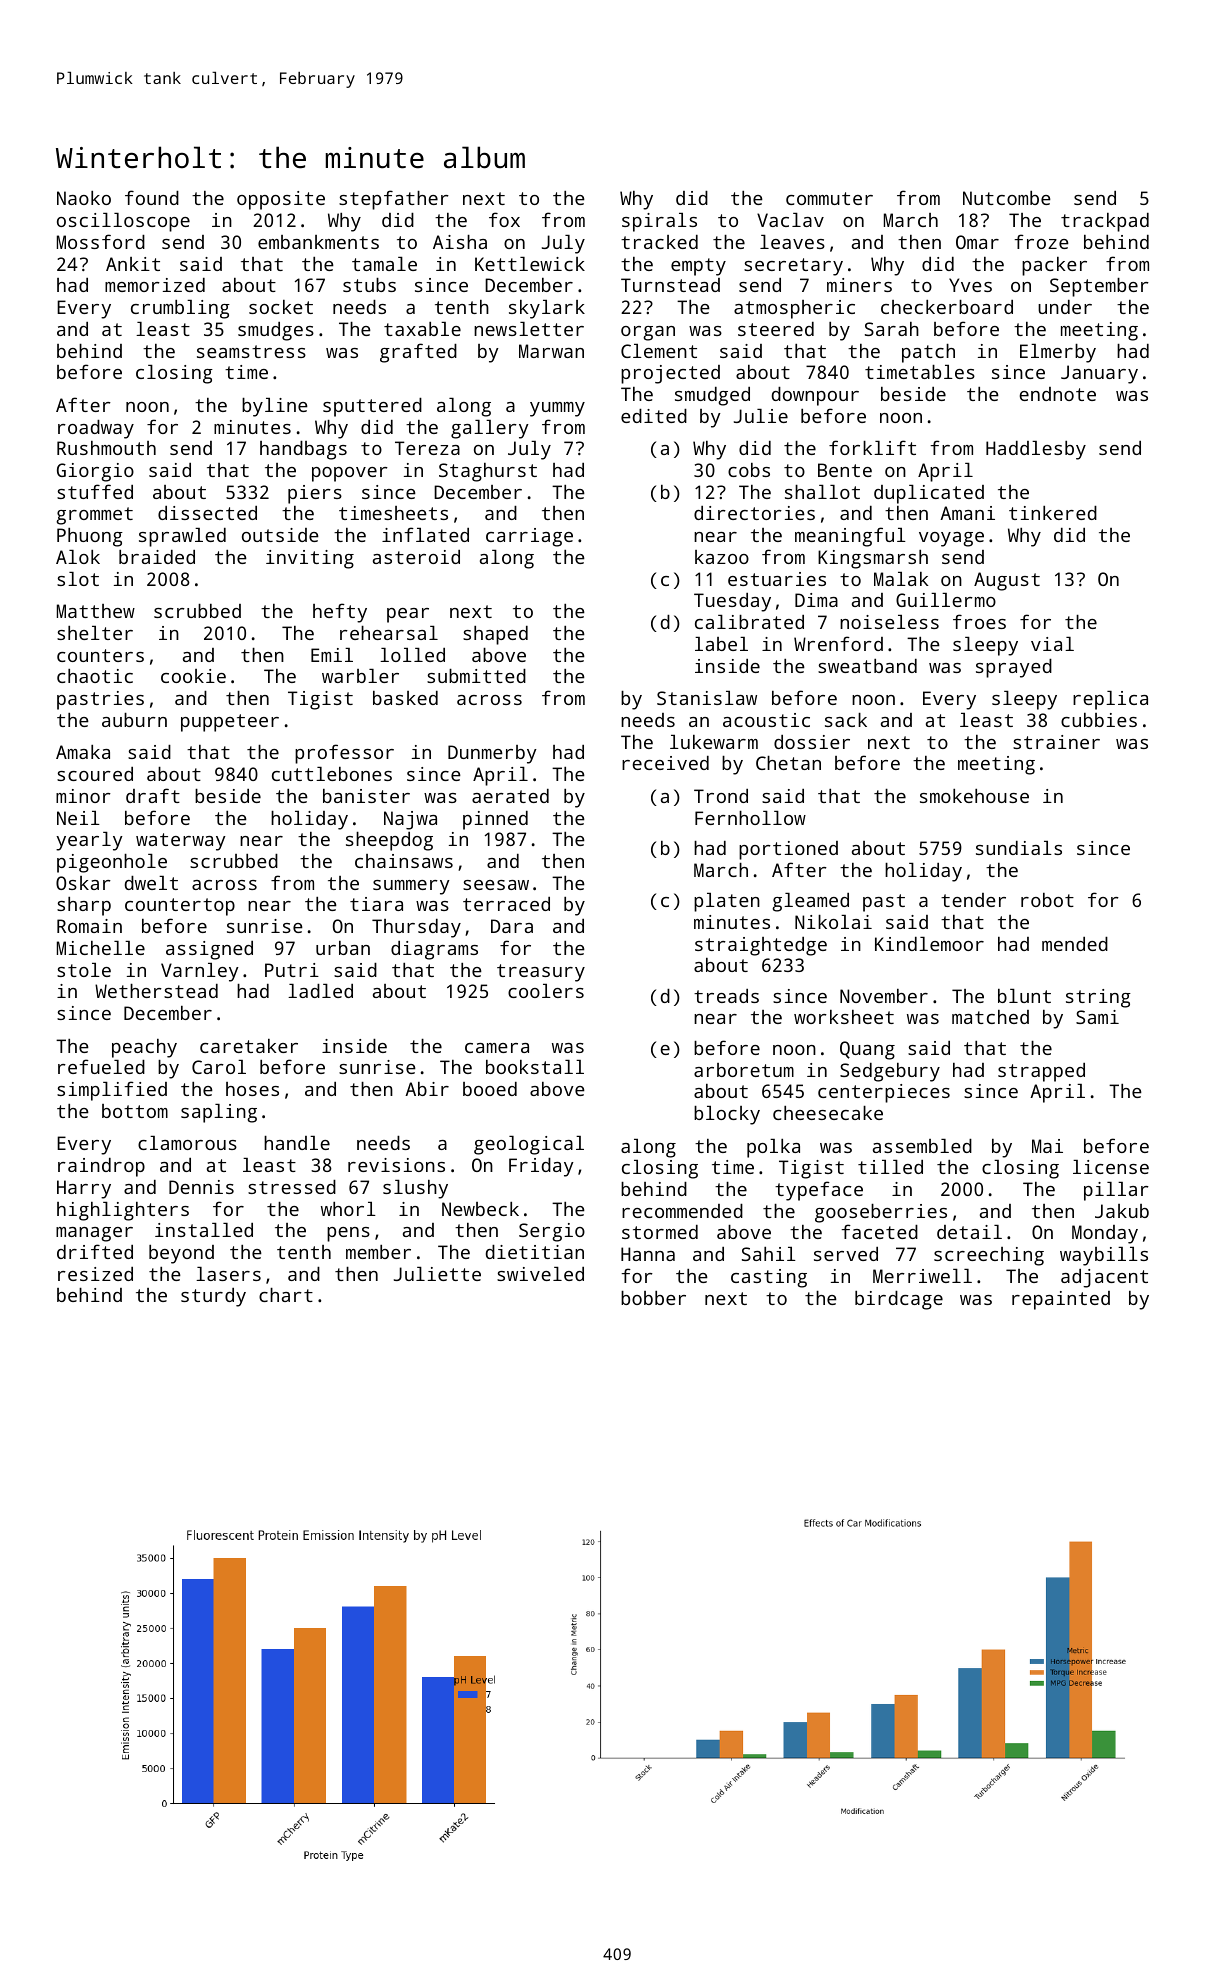 This screenshot has width=1206, height=1987. What do you see at coordinates (96, 429) in the screenshot?
I see `roadway` at bounding box center [96, 429].
